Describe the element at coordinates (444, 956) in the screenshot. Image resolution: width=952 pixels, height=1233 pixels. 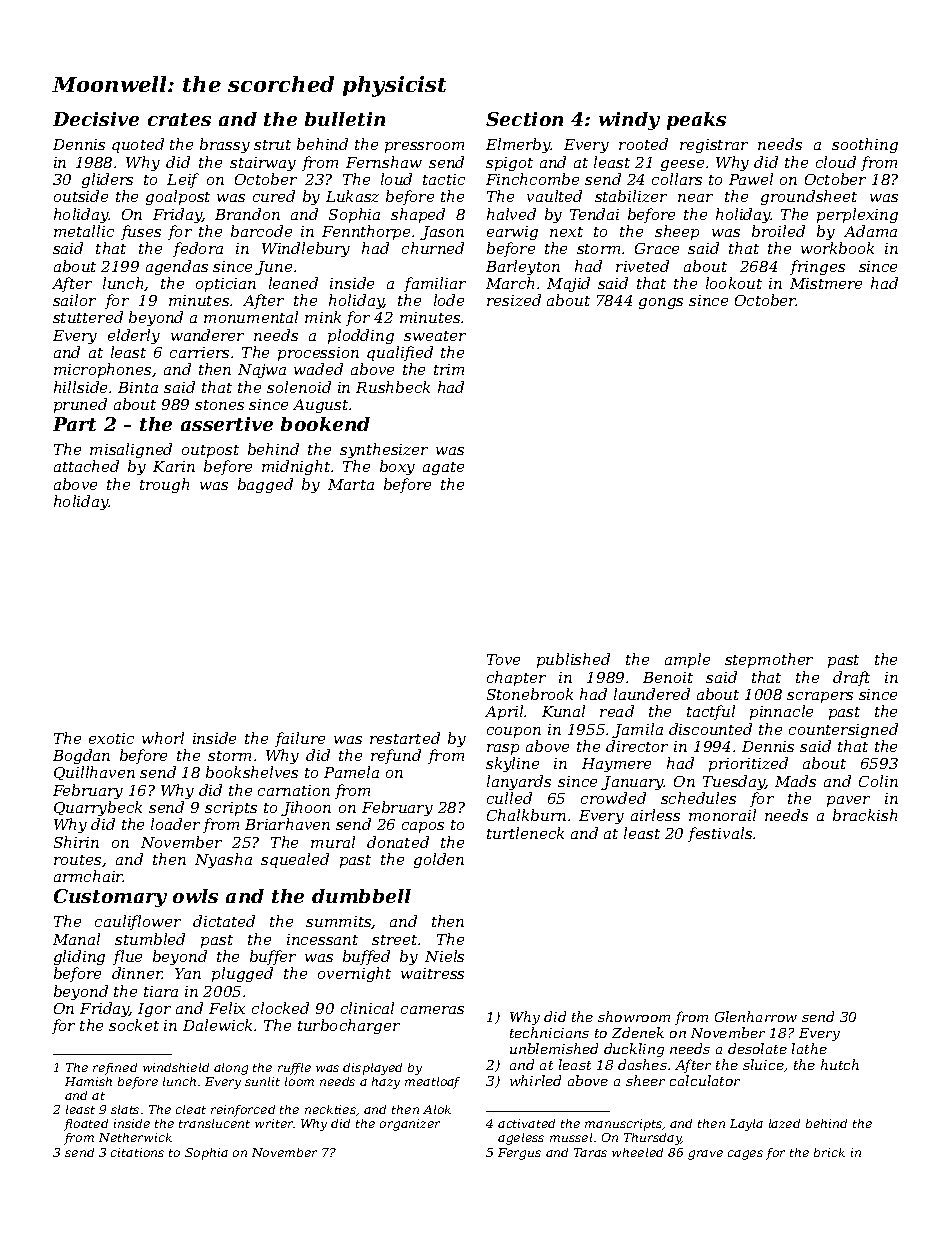
I see `Niels` at that location.
